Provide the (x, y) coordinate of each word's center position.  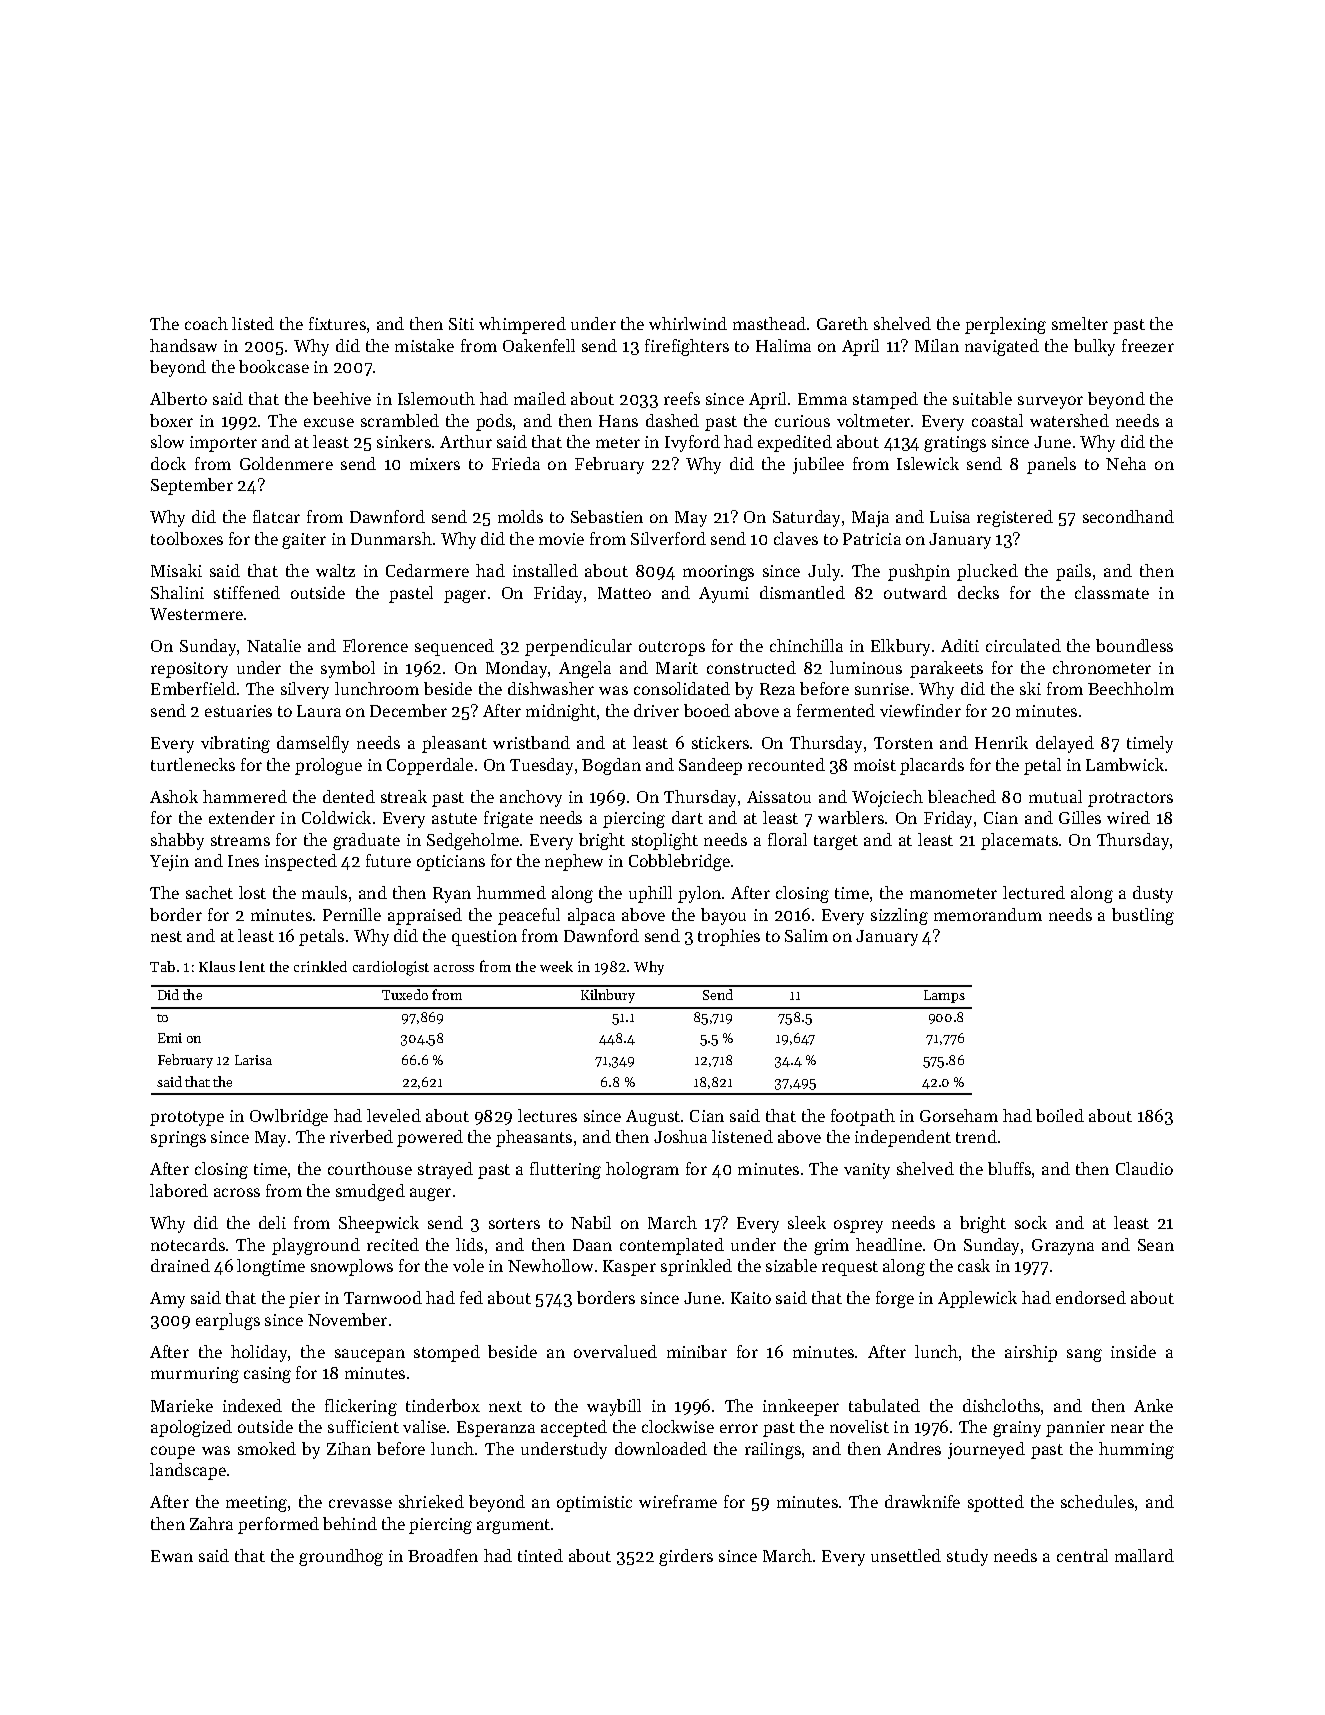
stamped (885, 400)
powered (430, 1138)
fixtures (337, 323)
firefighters (687, 347)
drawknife (922, 1501)
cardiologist (391, 968)
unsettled (906, 1555)
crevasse (360, 1503)
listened (742, 1136)
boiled (1060, 1115)
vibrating (235, 744)
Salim (806, 935)
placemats (1019, 841)
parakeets (946, 669)
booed (707, 710)
